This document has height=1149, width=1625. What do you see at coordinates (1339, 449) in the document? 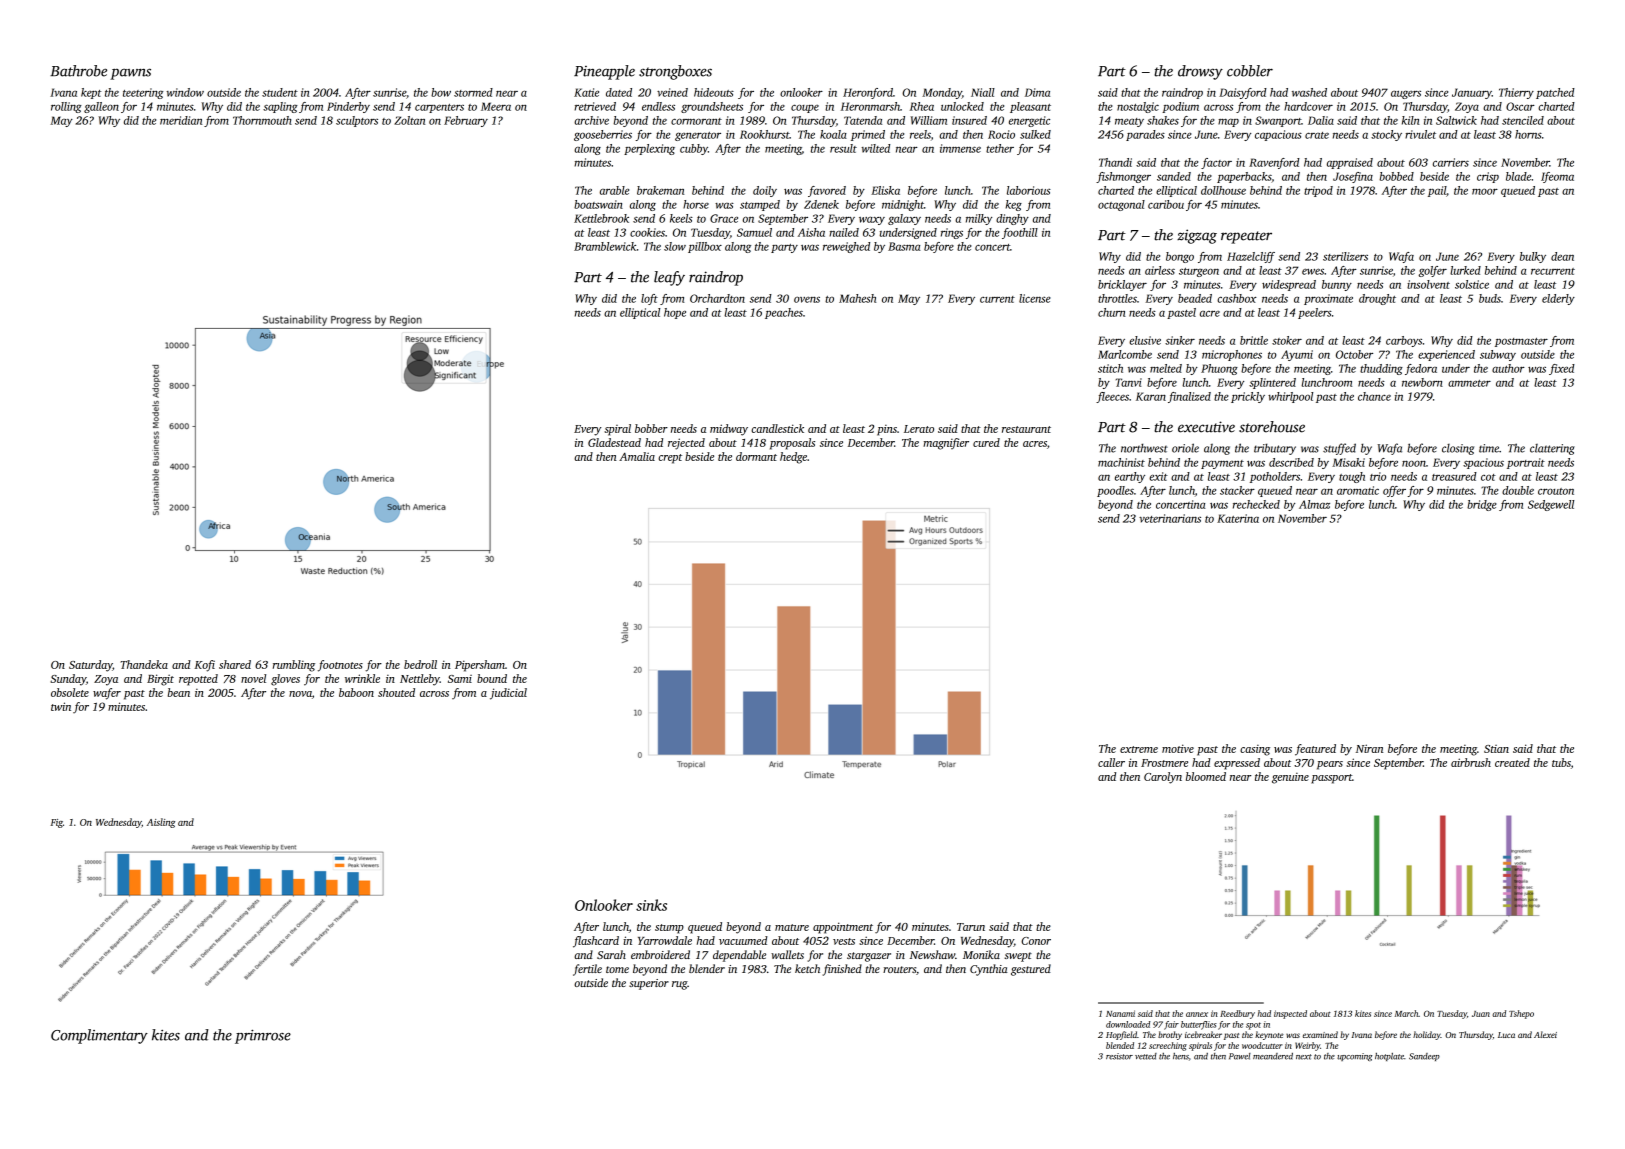
I see `stuffed` at bounding box center [1339, 449].
